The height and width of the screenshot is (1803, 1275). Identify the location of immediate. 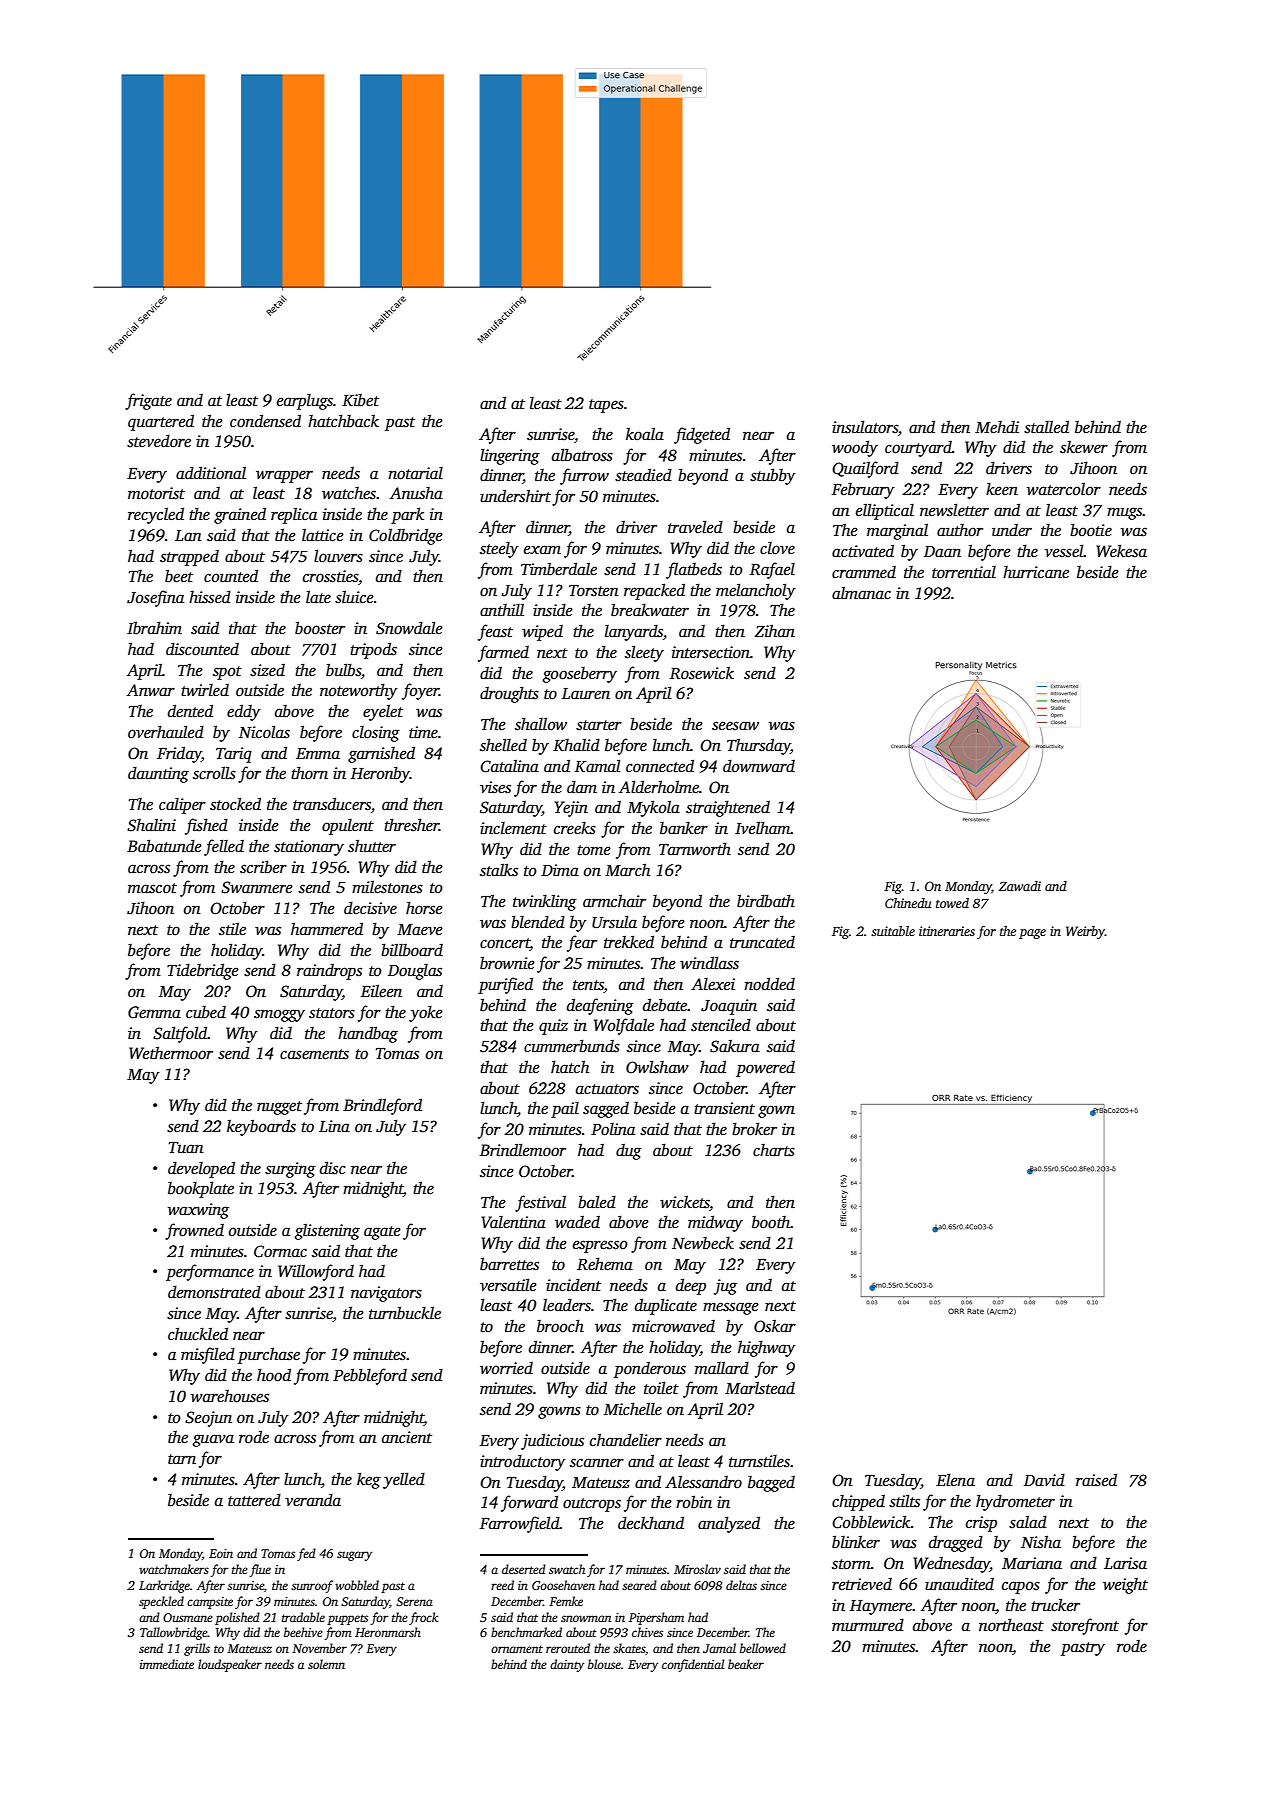
(167, 1664).
